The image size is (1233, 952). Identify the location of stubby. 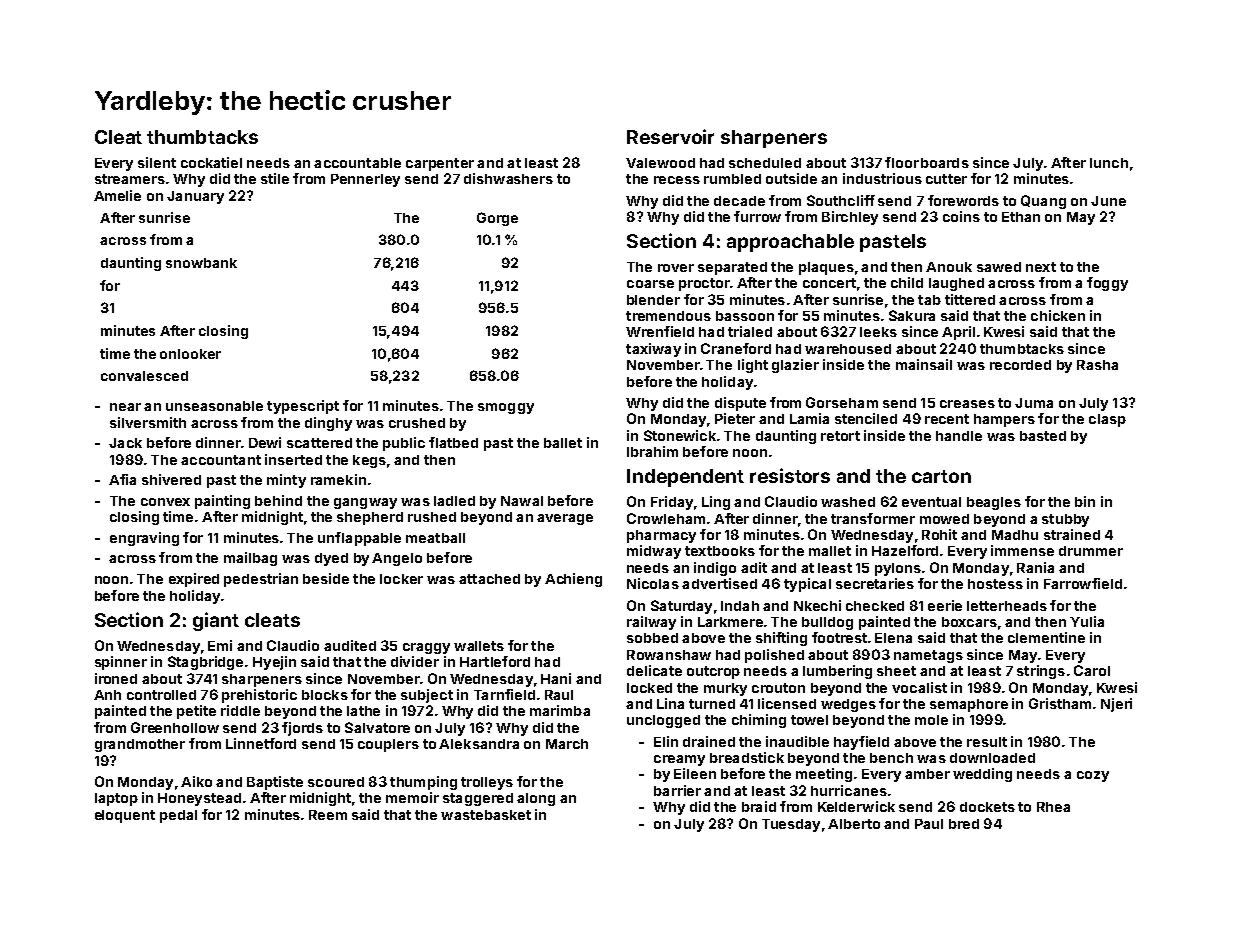
(1065, 520).
